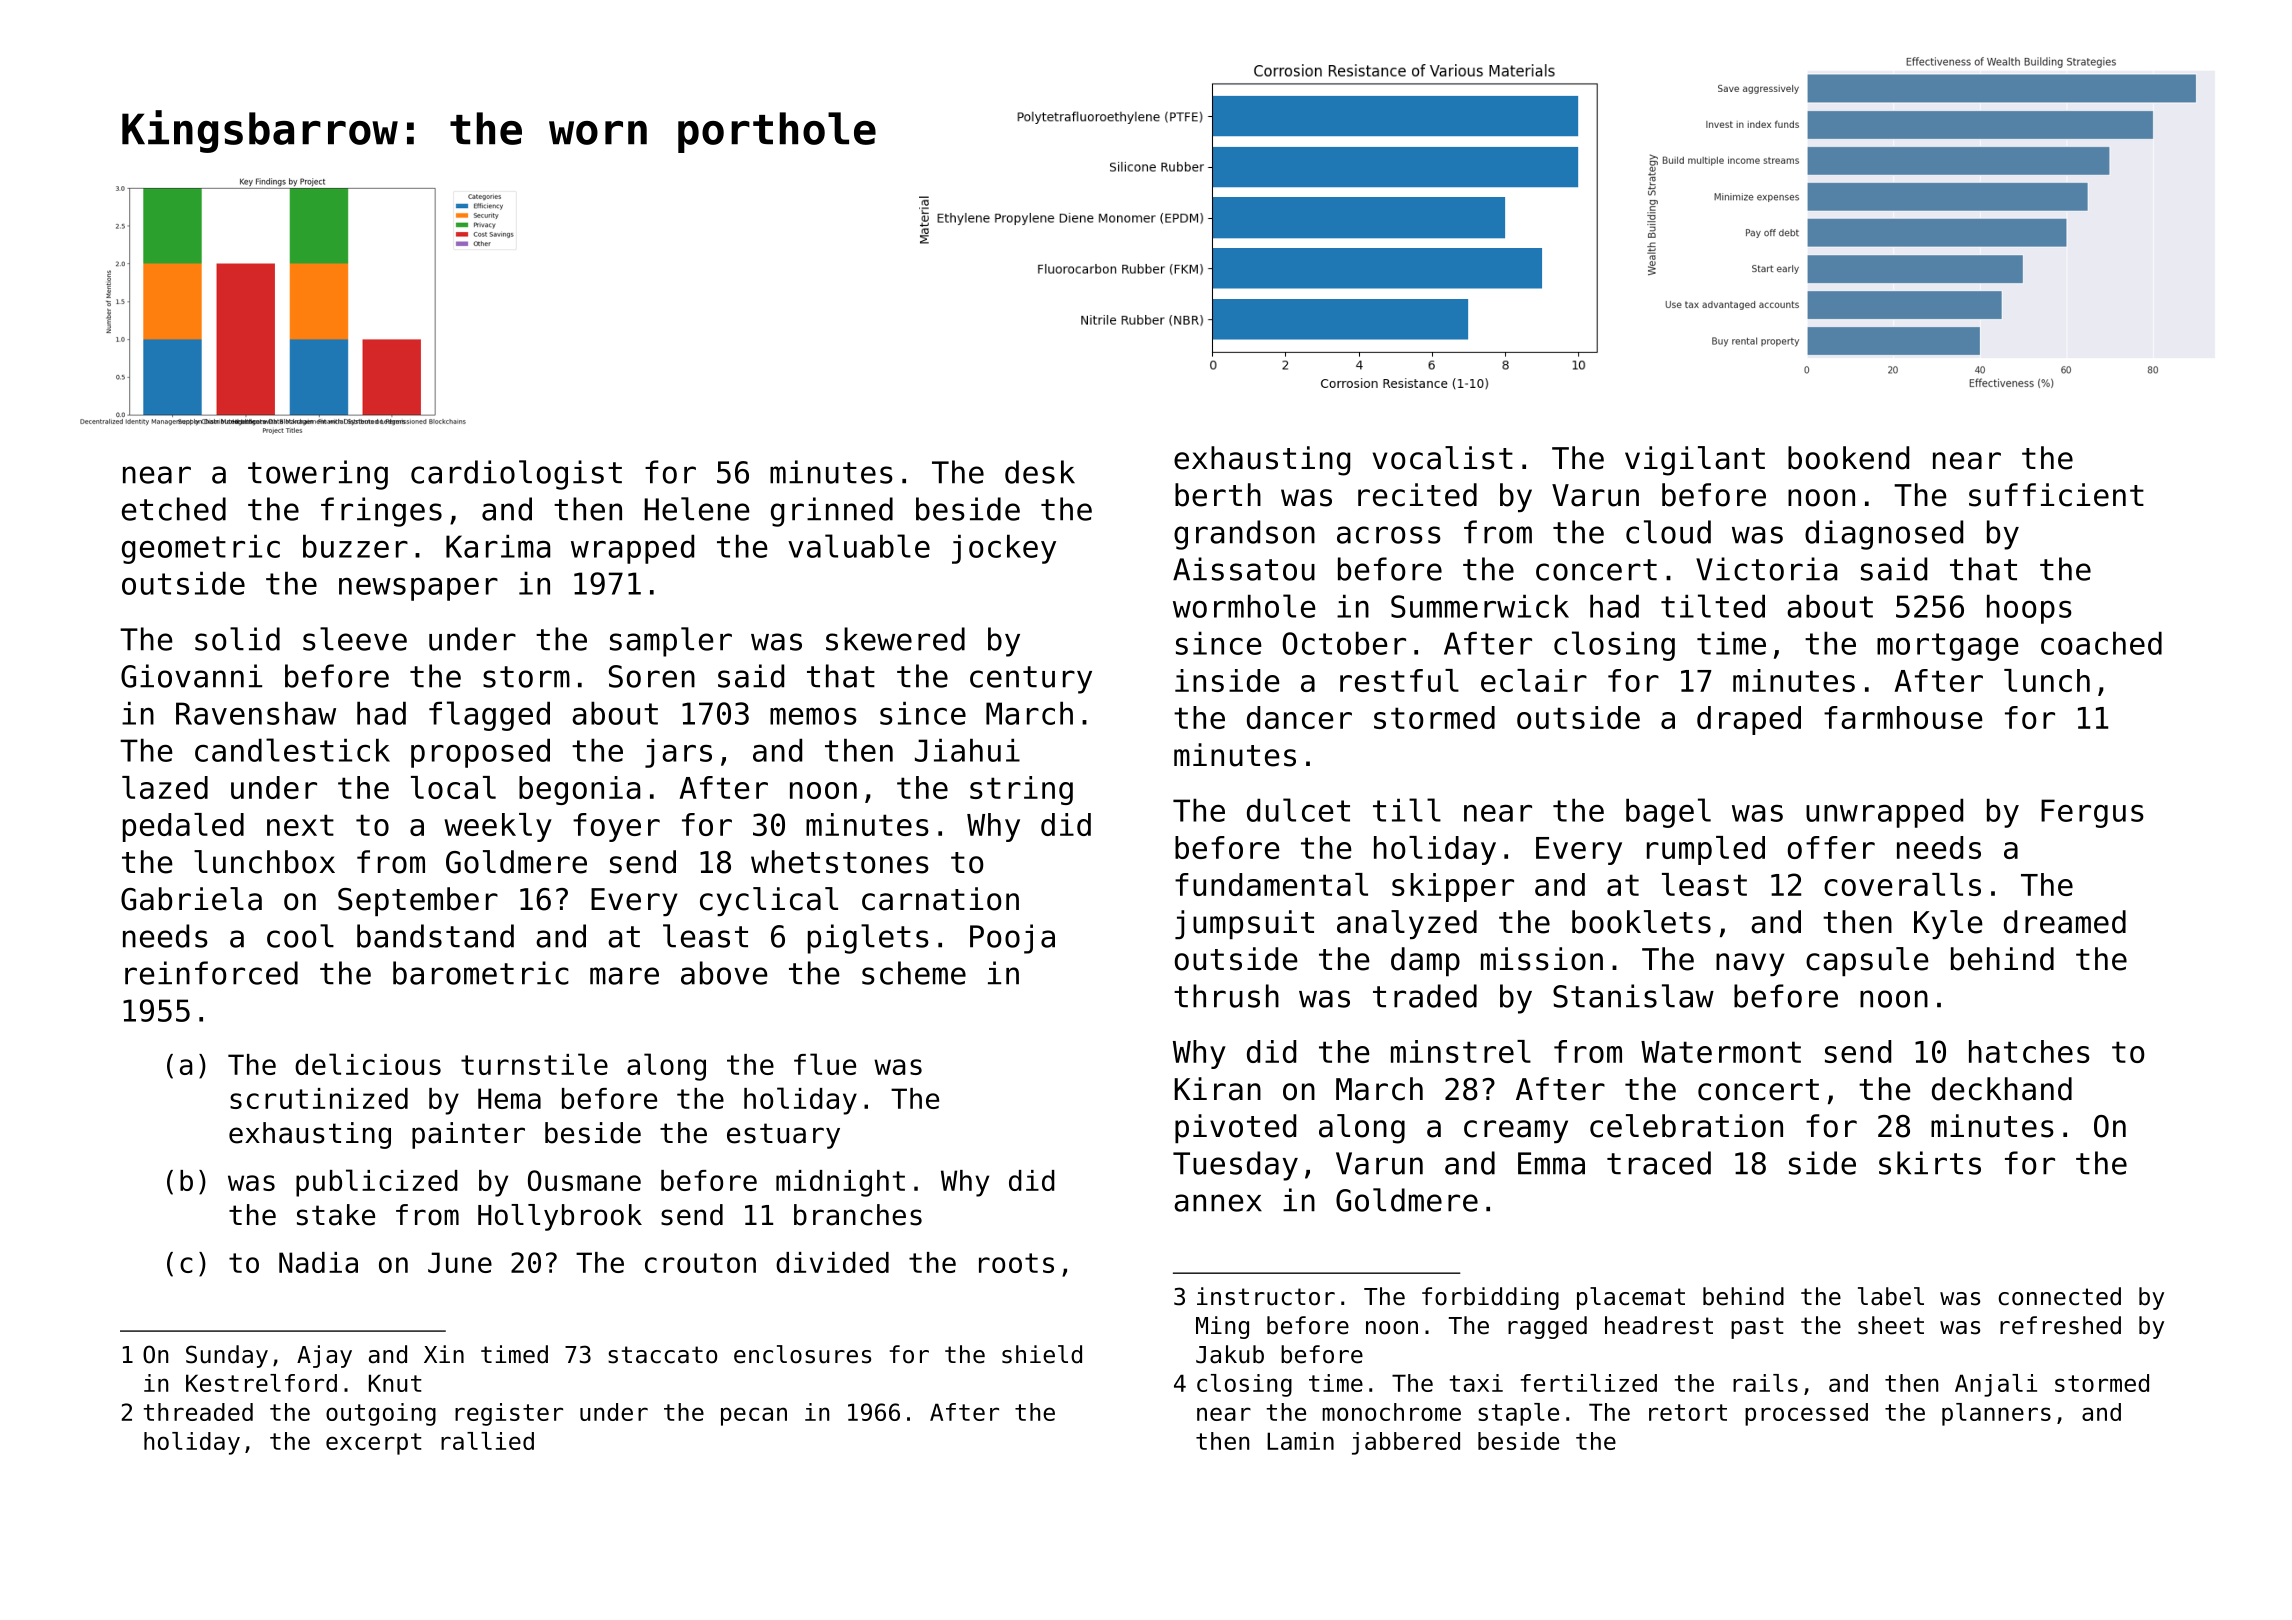 The width and height of the screenshot is (2292, 1620). Describe the element at coordinates (1848, 458) in the screenshot. I see `bookend` at that location.
